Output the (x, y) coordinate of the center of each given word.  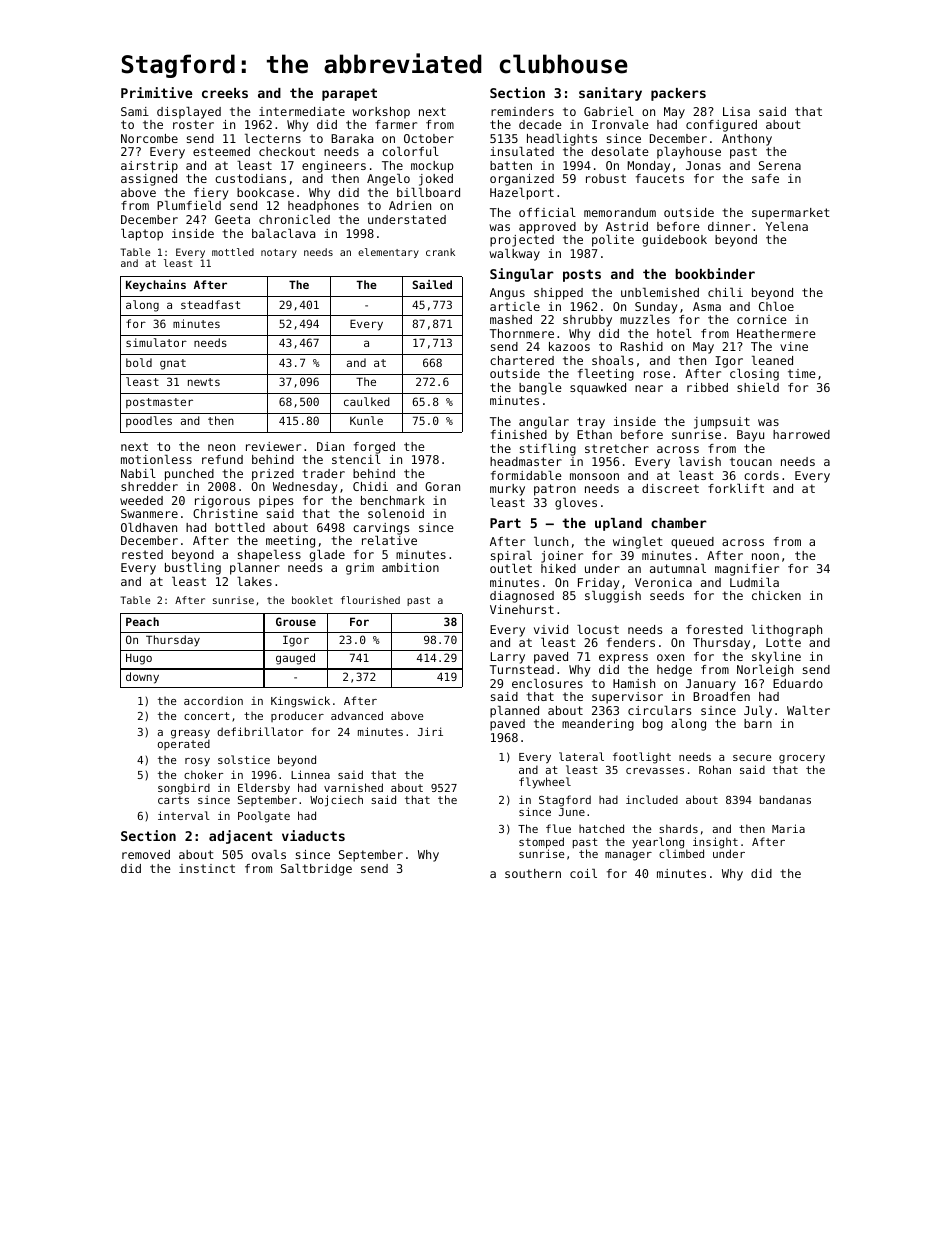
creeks (225, 93)
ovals (269, 854)
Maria (788, 828)
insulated (522, 151)
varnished (353, 787)
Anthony (747, 140)
